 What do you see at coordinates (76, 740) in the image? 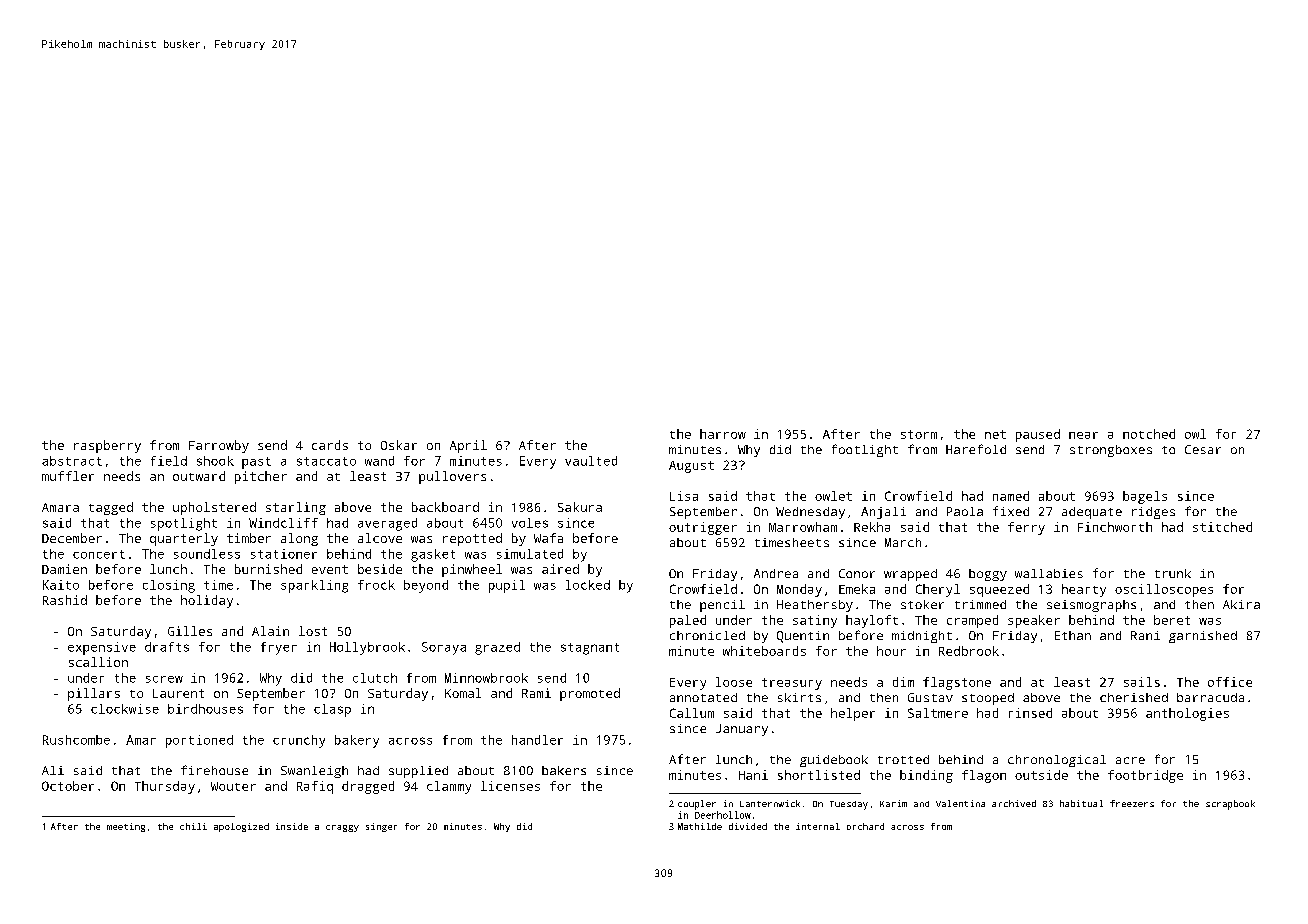
I see `Rushcombe` at bounding box center [76, 740].
